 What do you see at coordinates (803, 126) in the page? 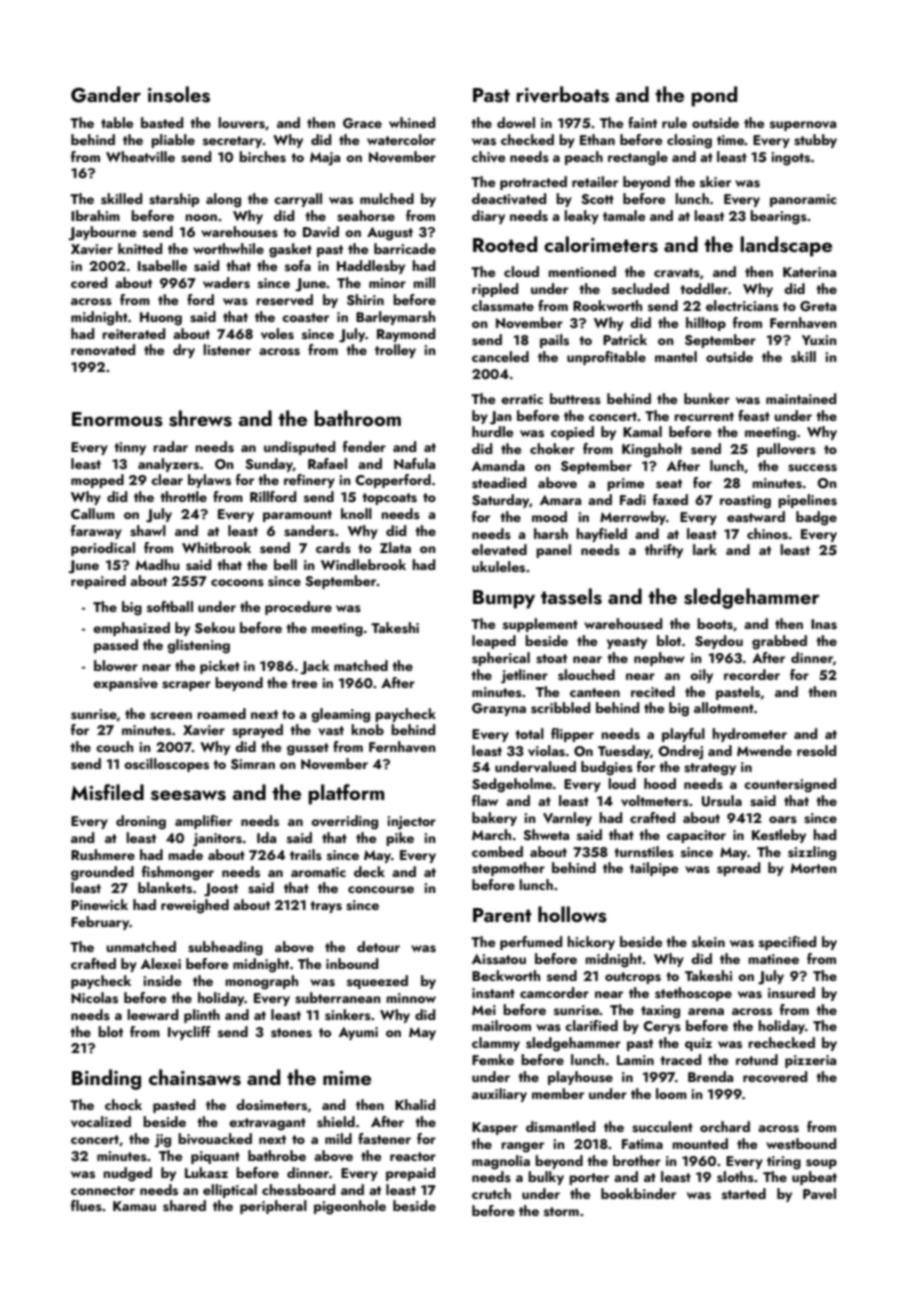
I see `supernova` at bounding box center [803, 126].
